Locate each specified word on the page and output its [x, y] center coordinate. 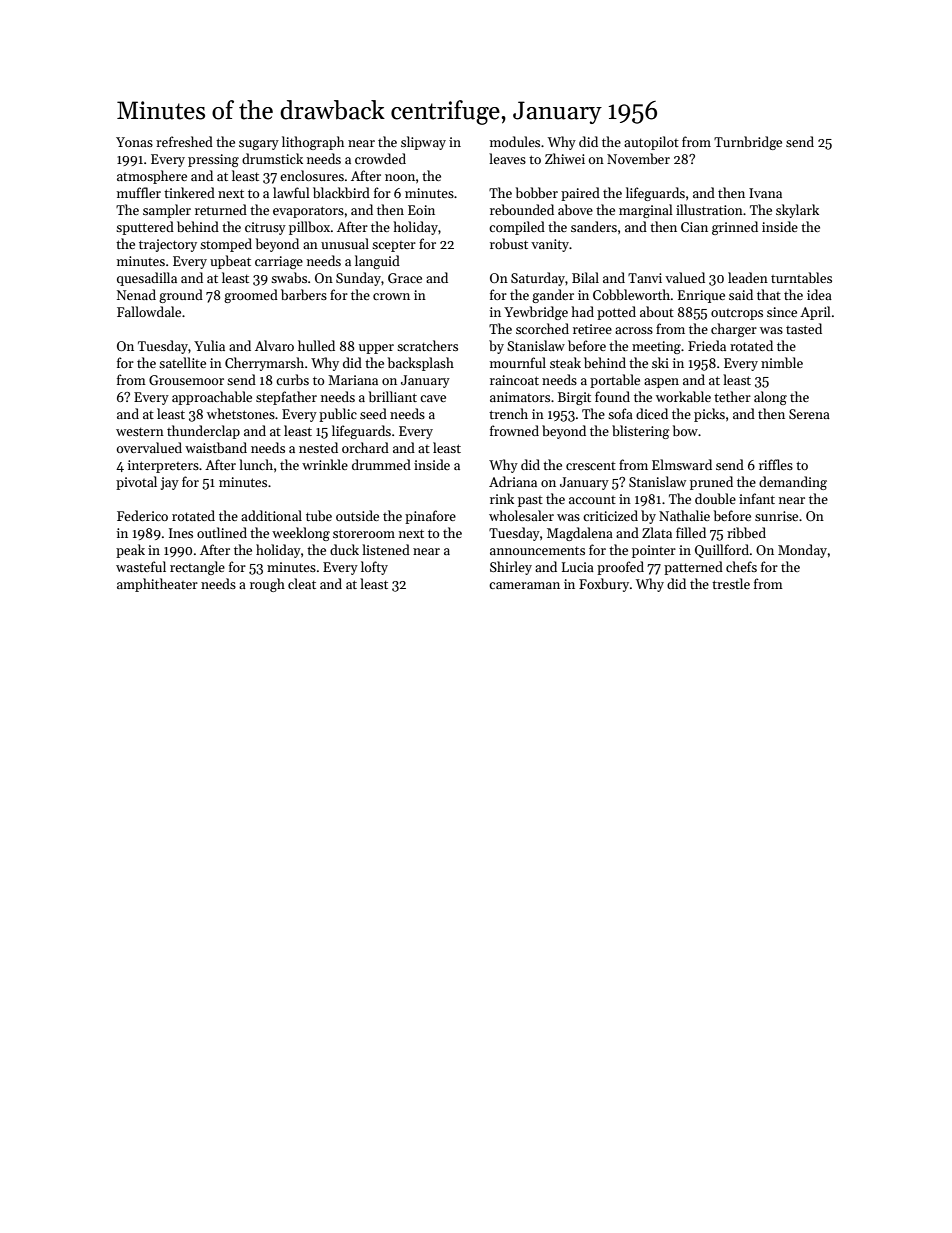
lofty [374, 568]
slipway [423, 143]
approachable [212, 398]
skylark [797, 211]
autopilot [651, 143]
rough [267, 585]
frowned [514, 430]
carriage [279, 262]
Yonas [134, 142]
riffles [776, 464]
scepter [394, 246]
